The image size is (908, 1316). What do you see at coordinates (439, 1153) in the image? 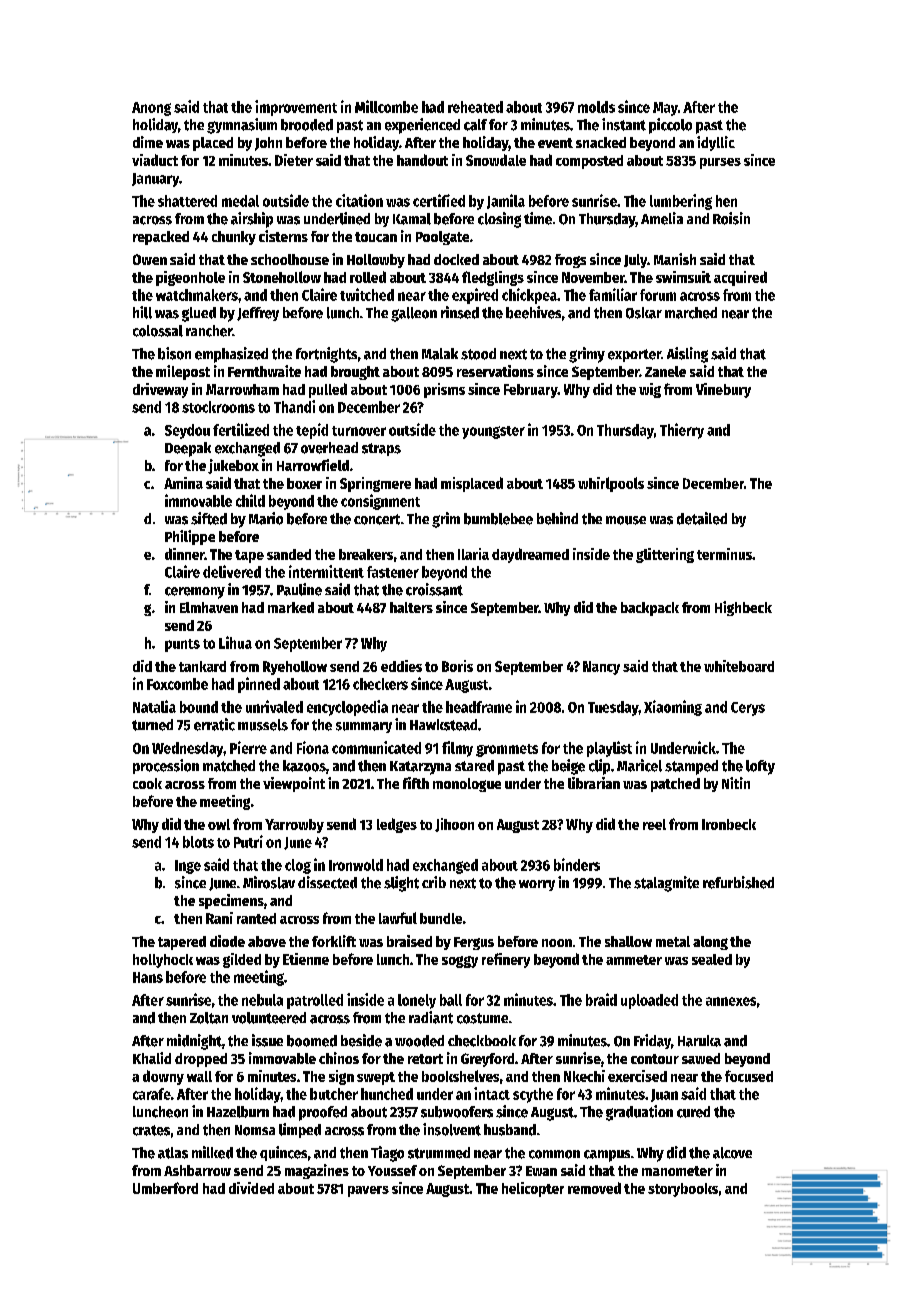
I see `strummed` at bounding box center [439, 1153].
